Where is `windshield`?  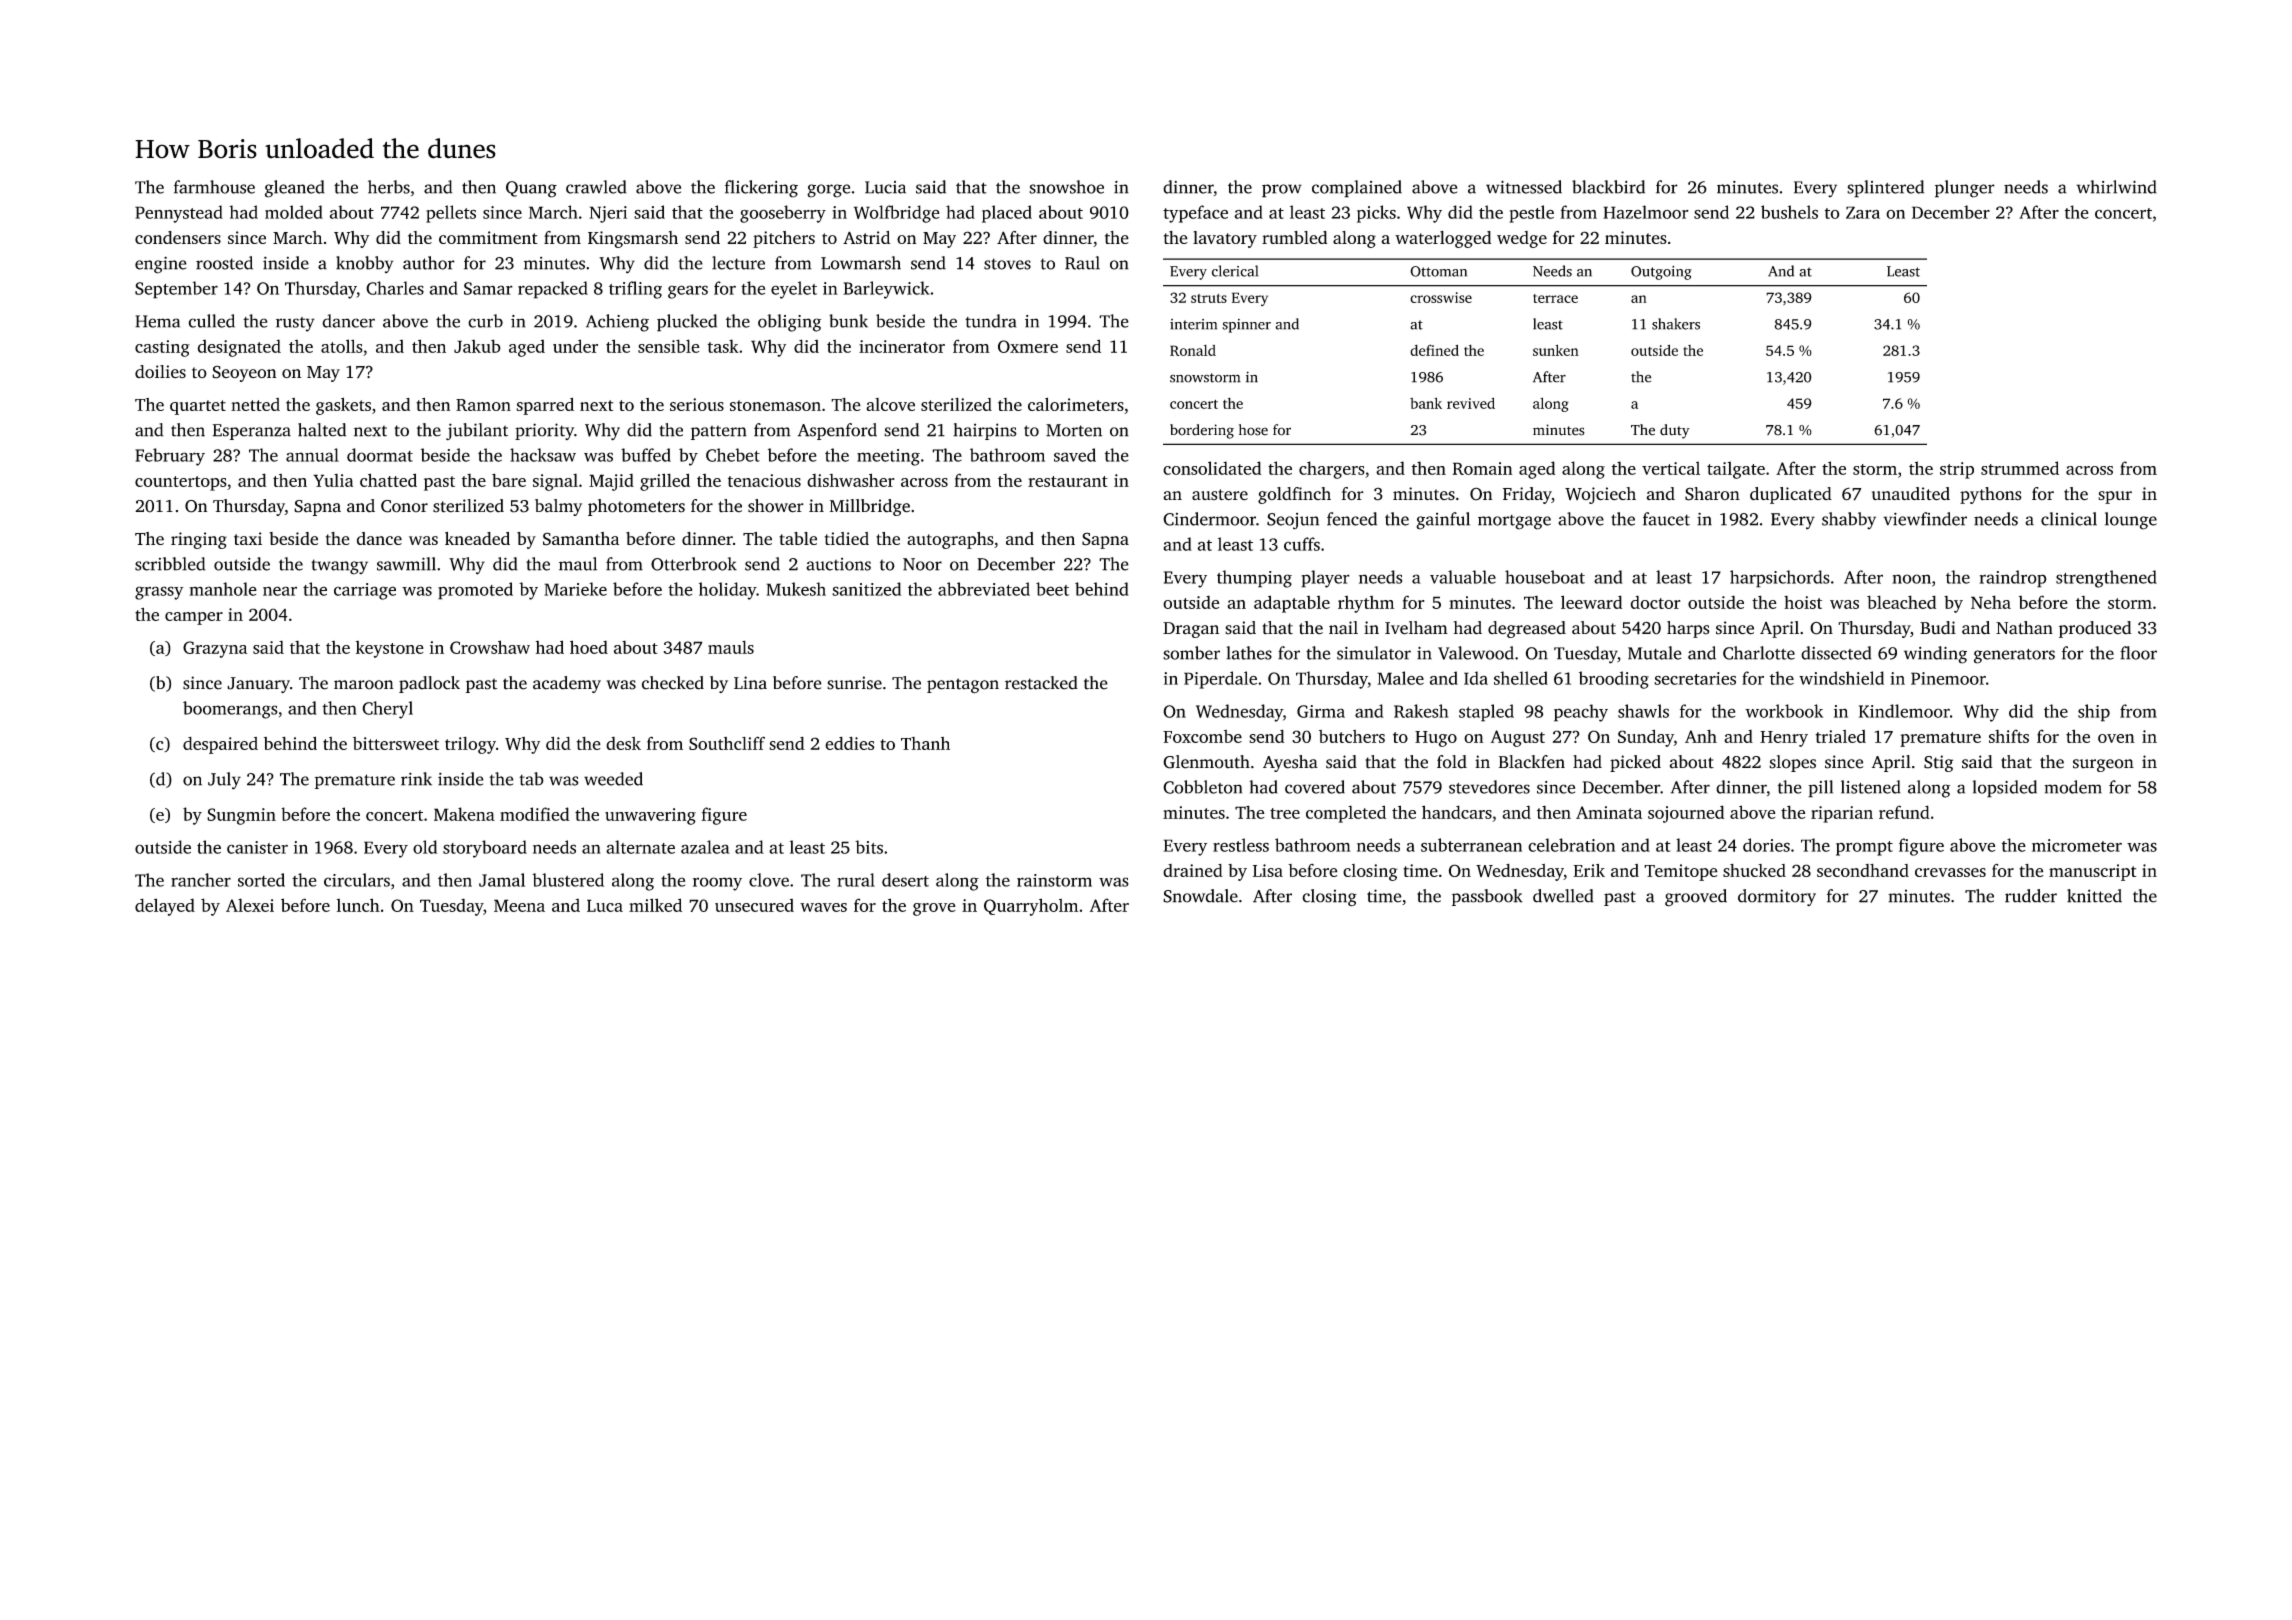
windshield is located at coordinates (1841, 678).
